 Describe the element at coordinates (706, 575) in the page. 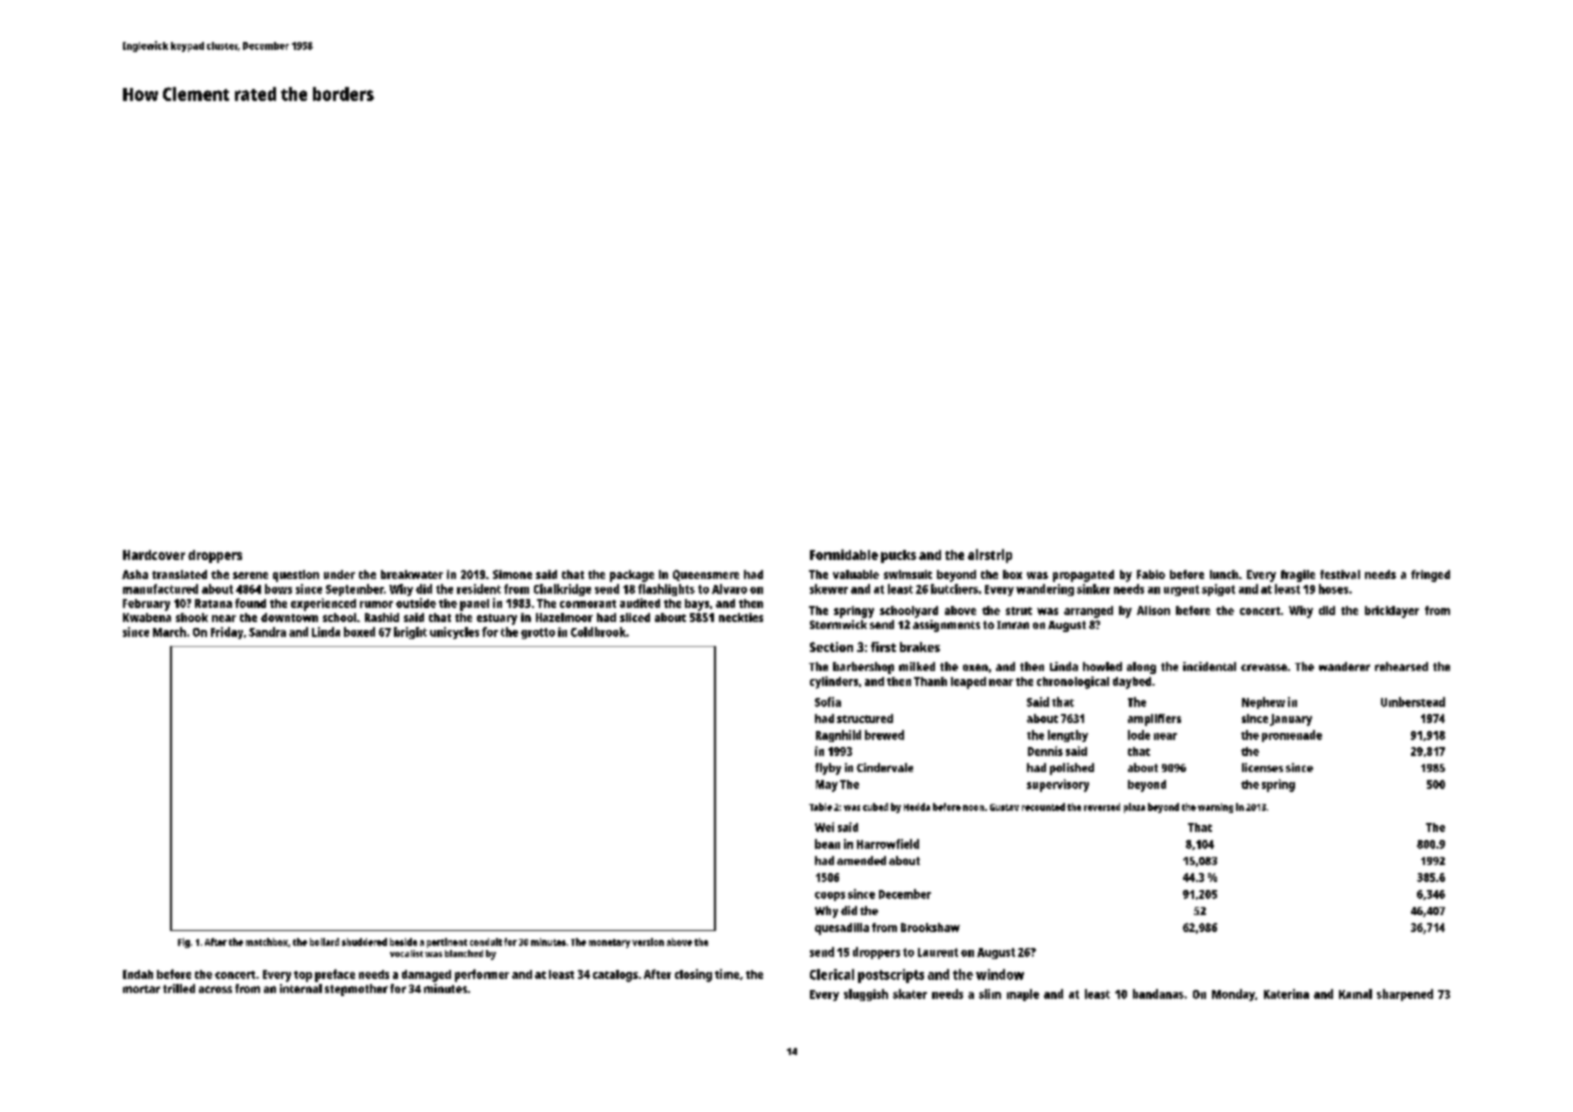

I see `Queensmere` at that location.
